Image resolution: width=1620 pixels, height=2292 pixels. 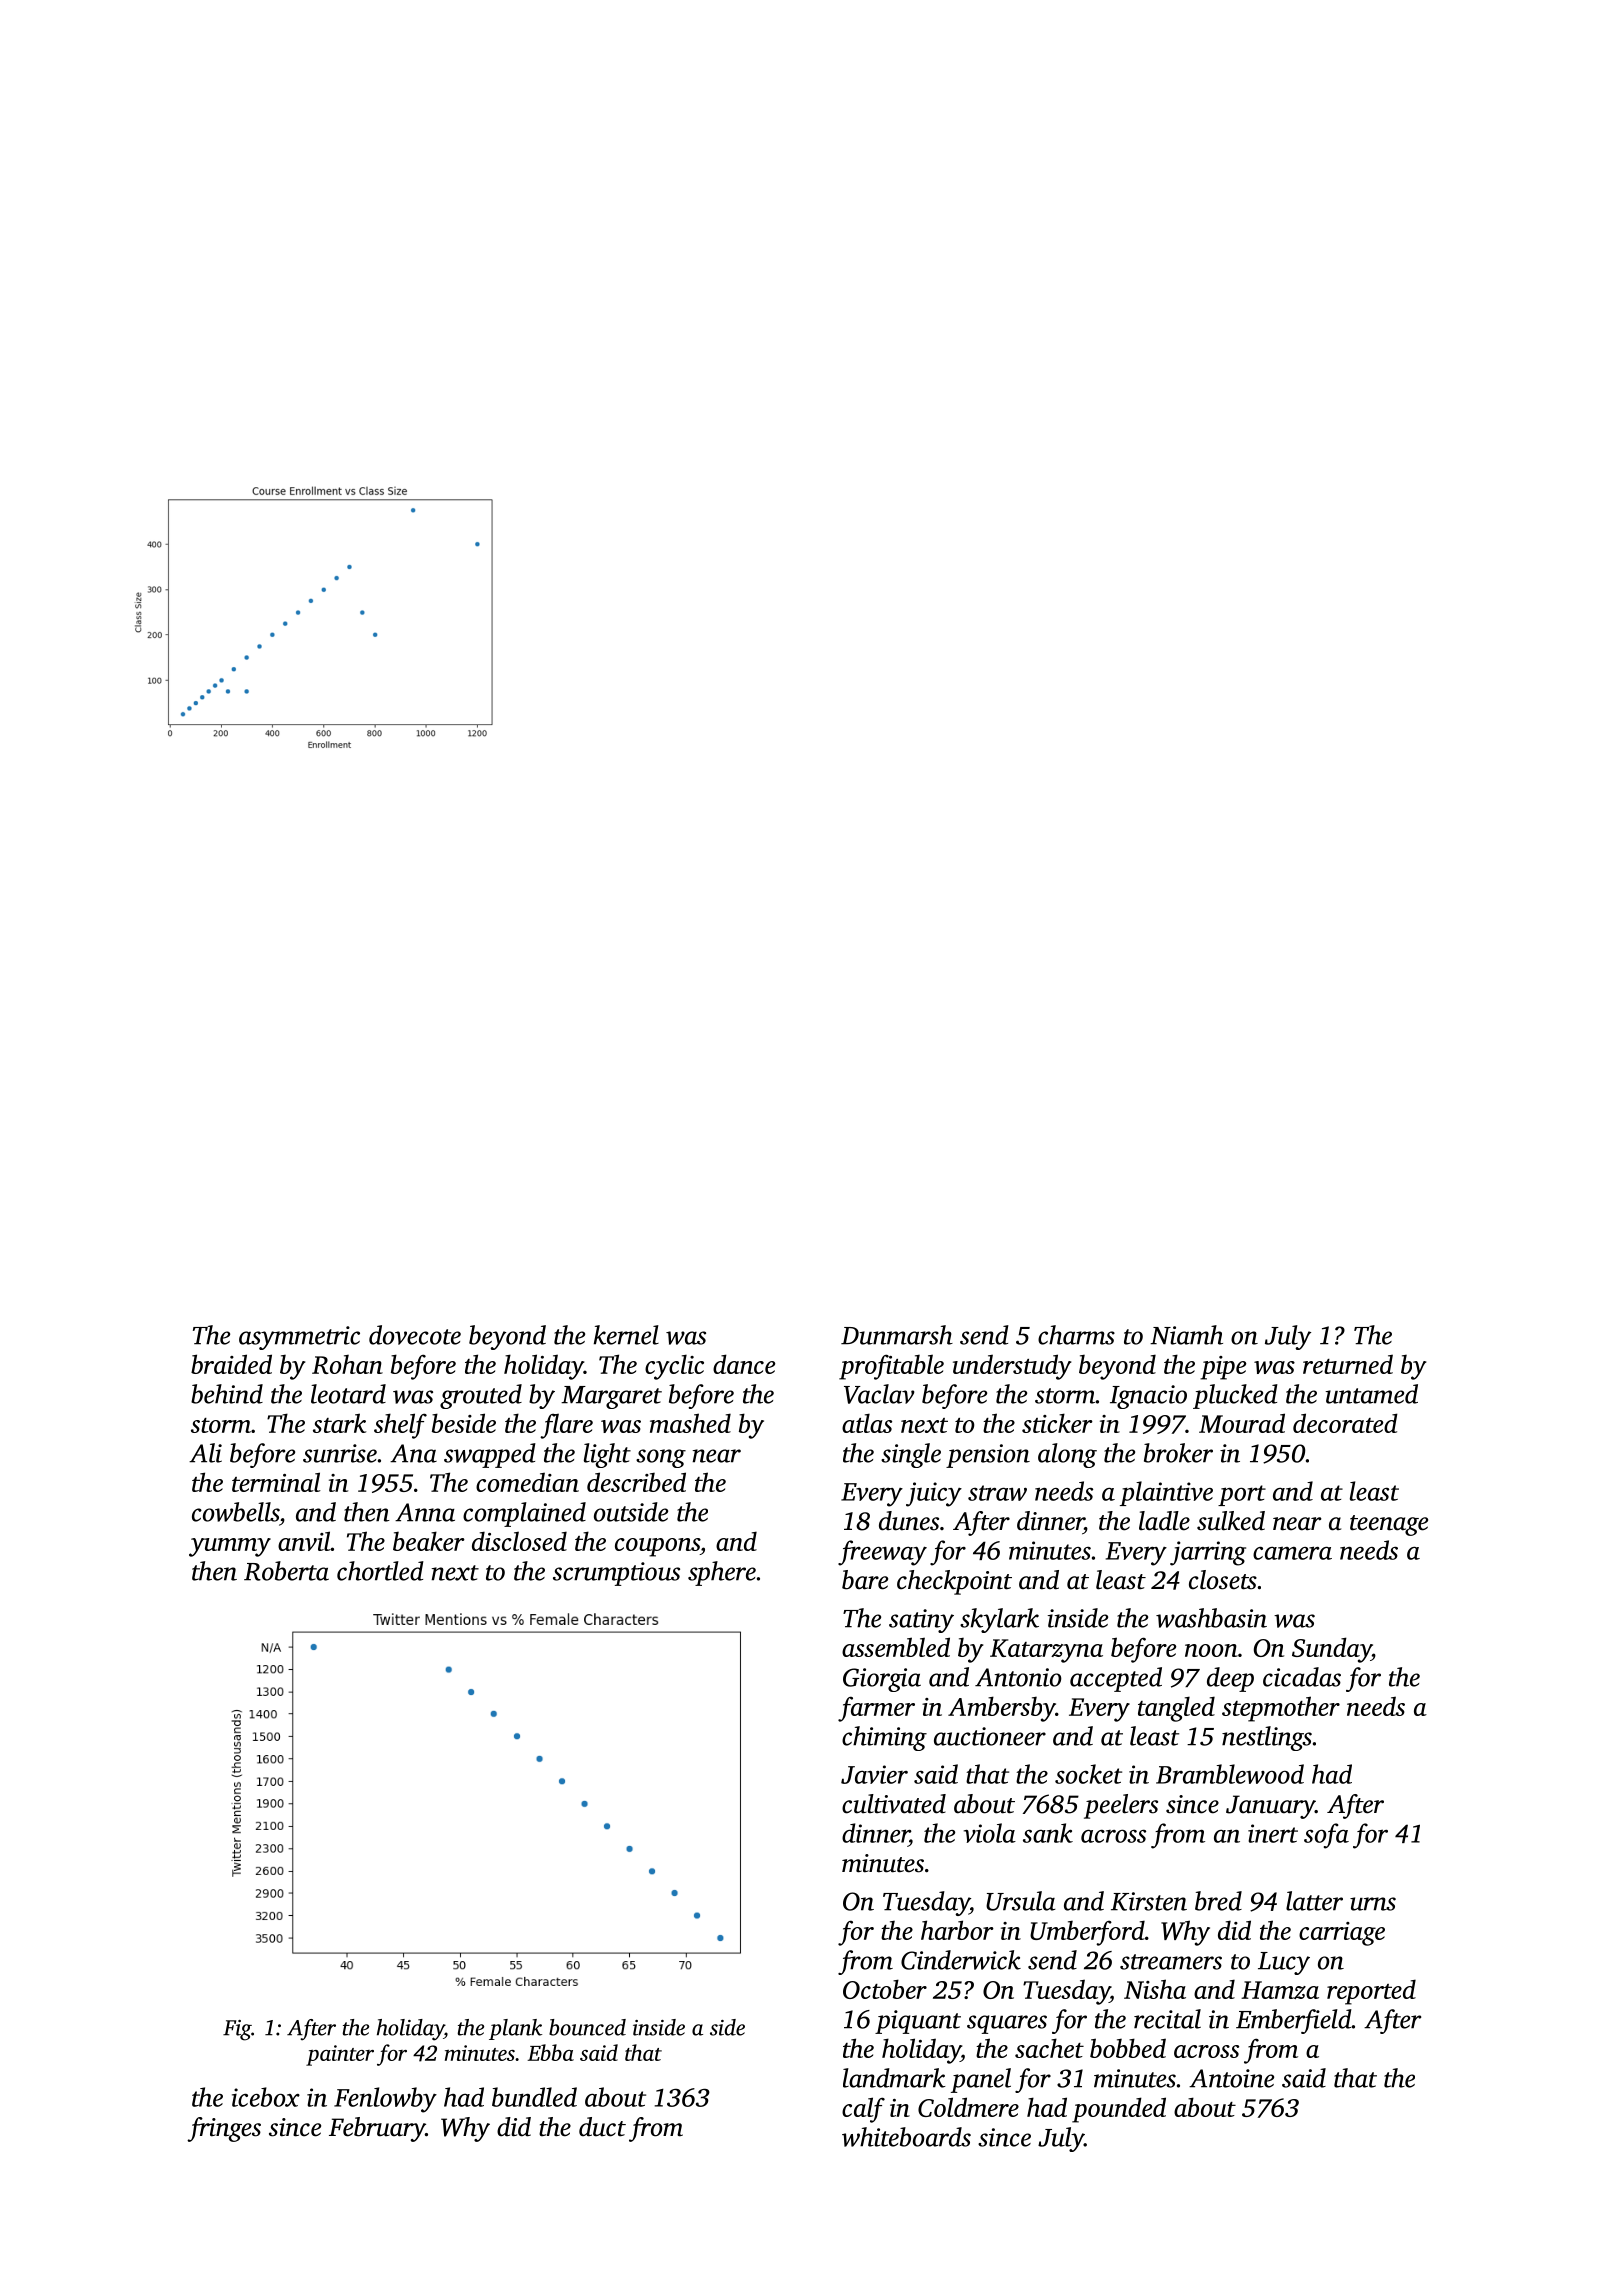 I want to click on dance, so click(x=744, y=1364).
